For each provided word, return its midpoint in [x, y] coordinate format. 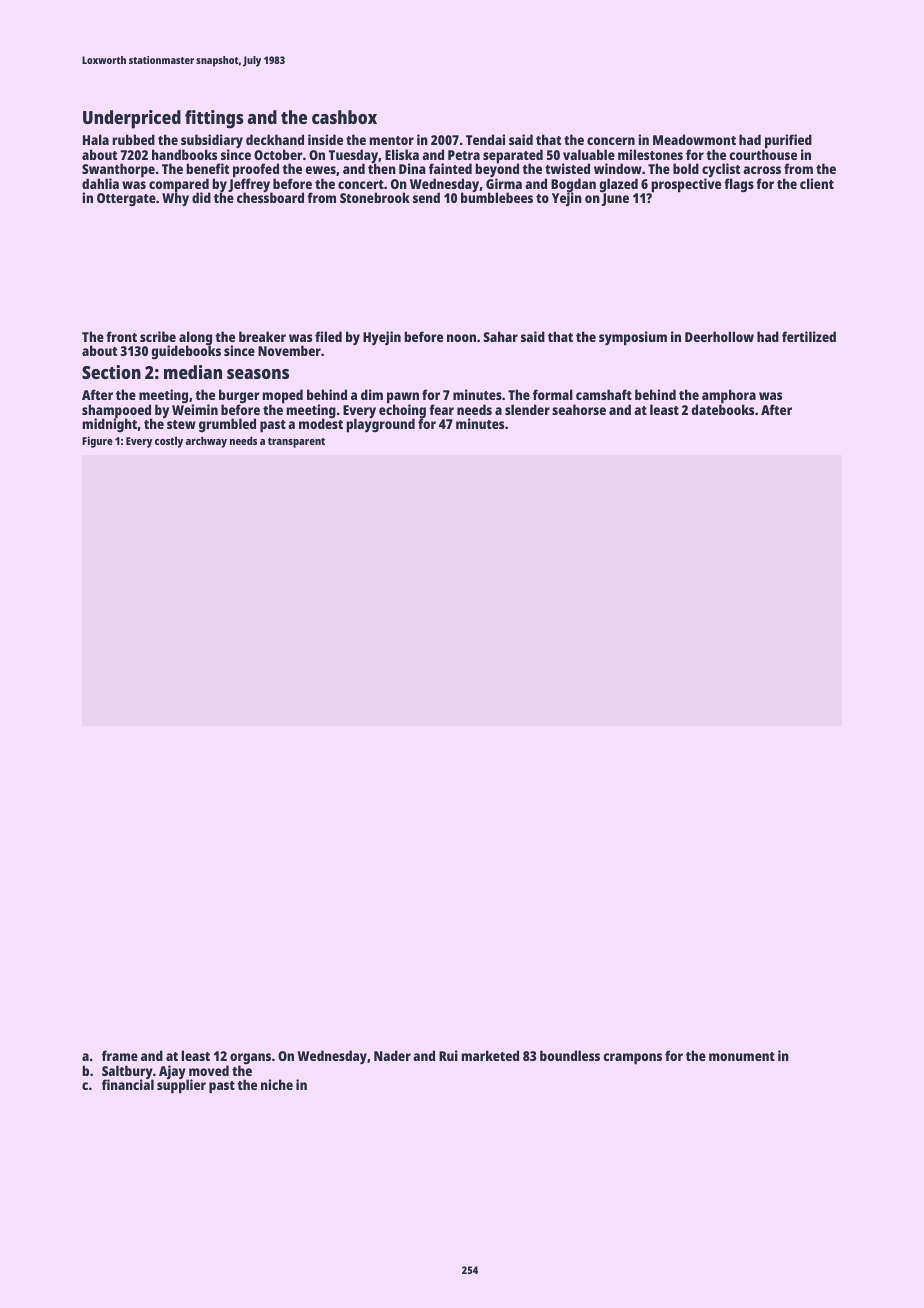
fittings [214, 119]
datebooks [722, 409]
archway [206, 442]
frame [120, 1055]
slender [527, 409]
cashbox [344, 117]
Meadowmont [694, 139]
